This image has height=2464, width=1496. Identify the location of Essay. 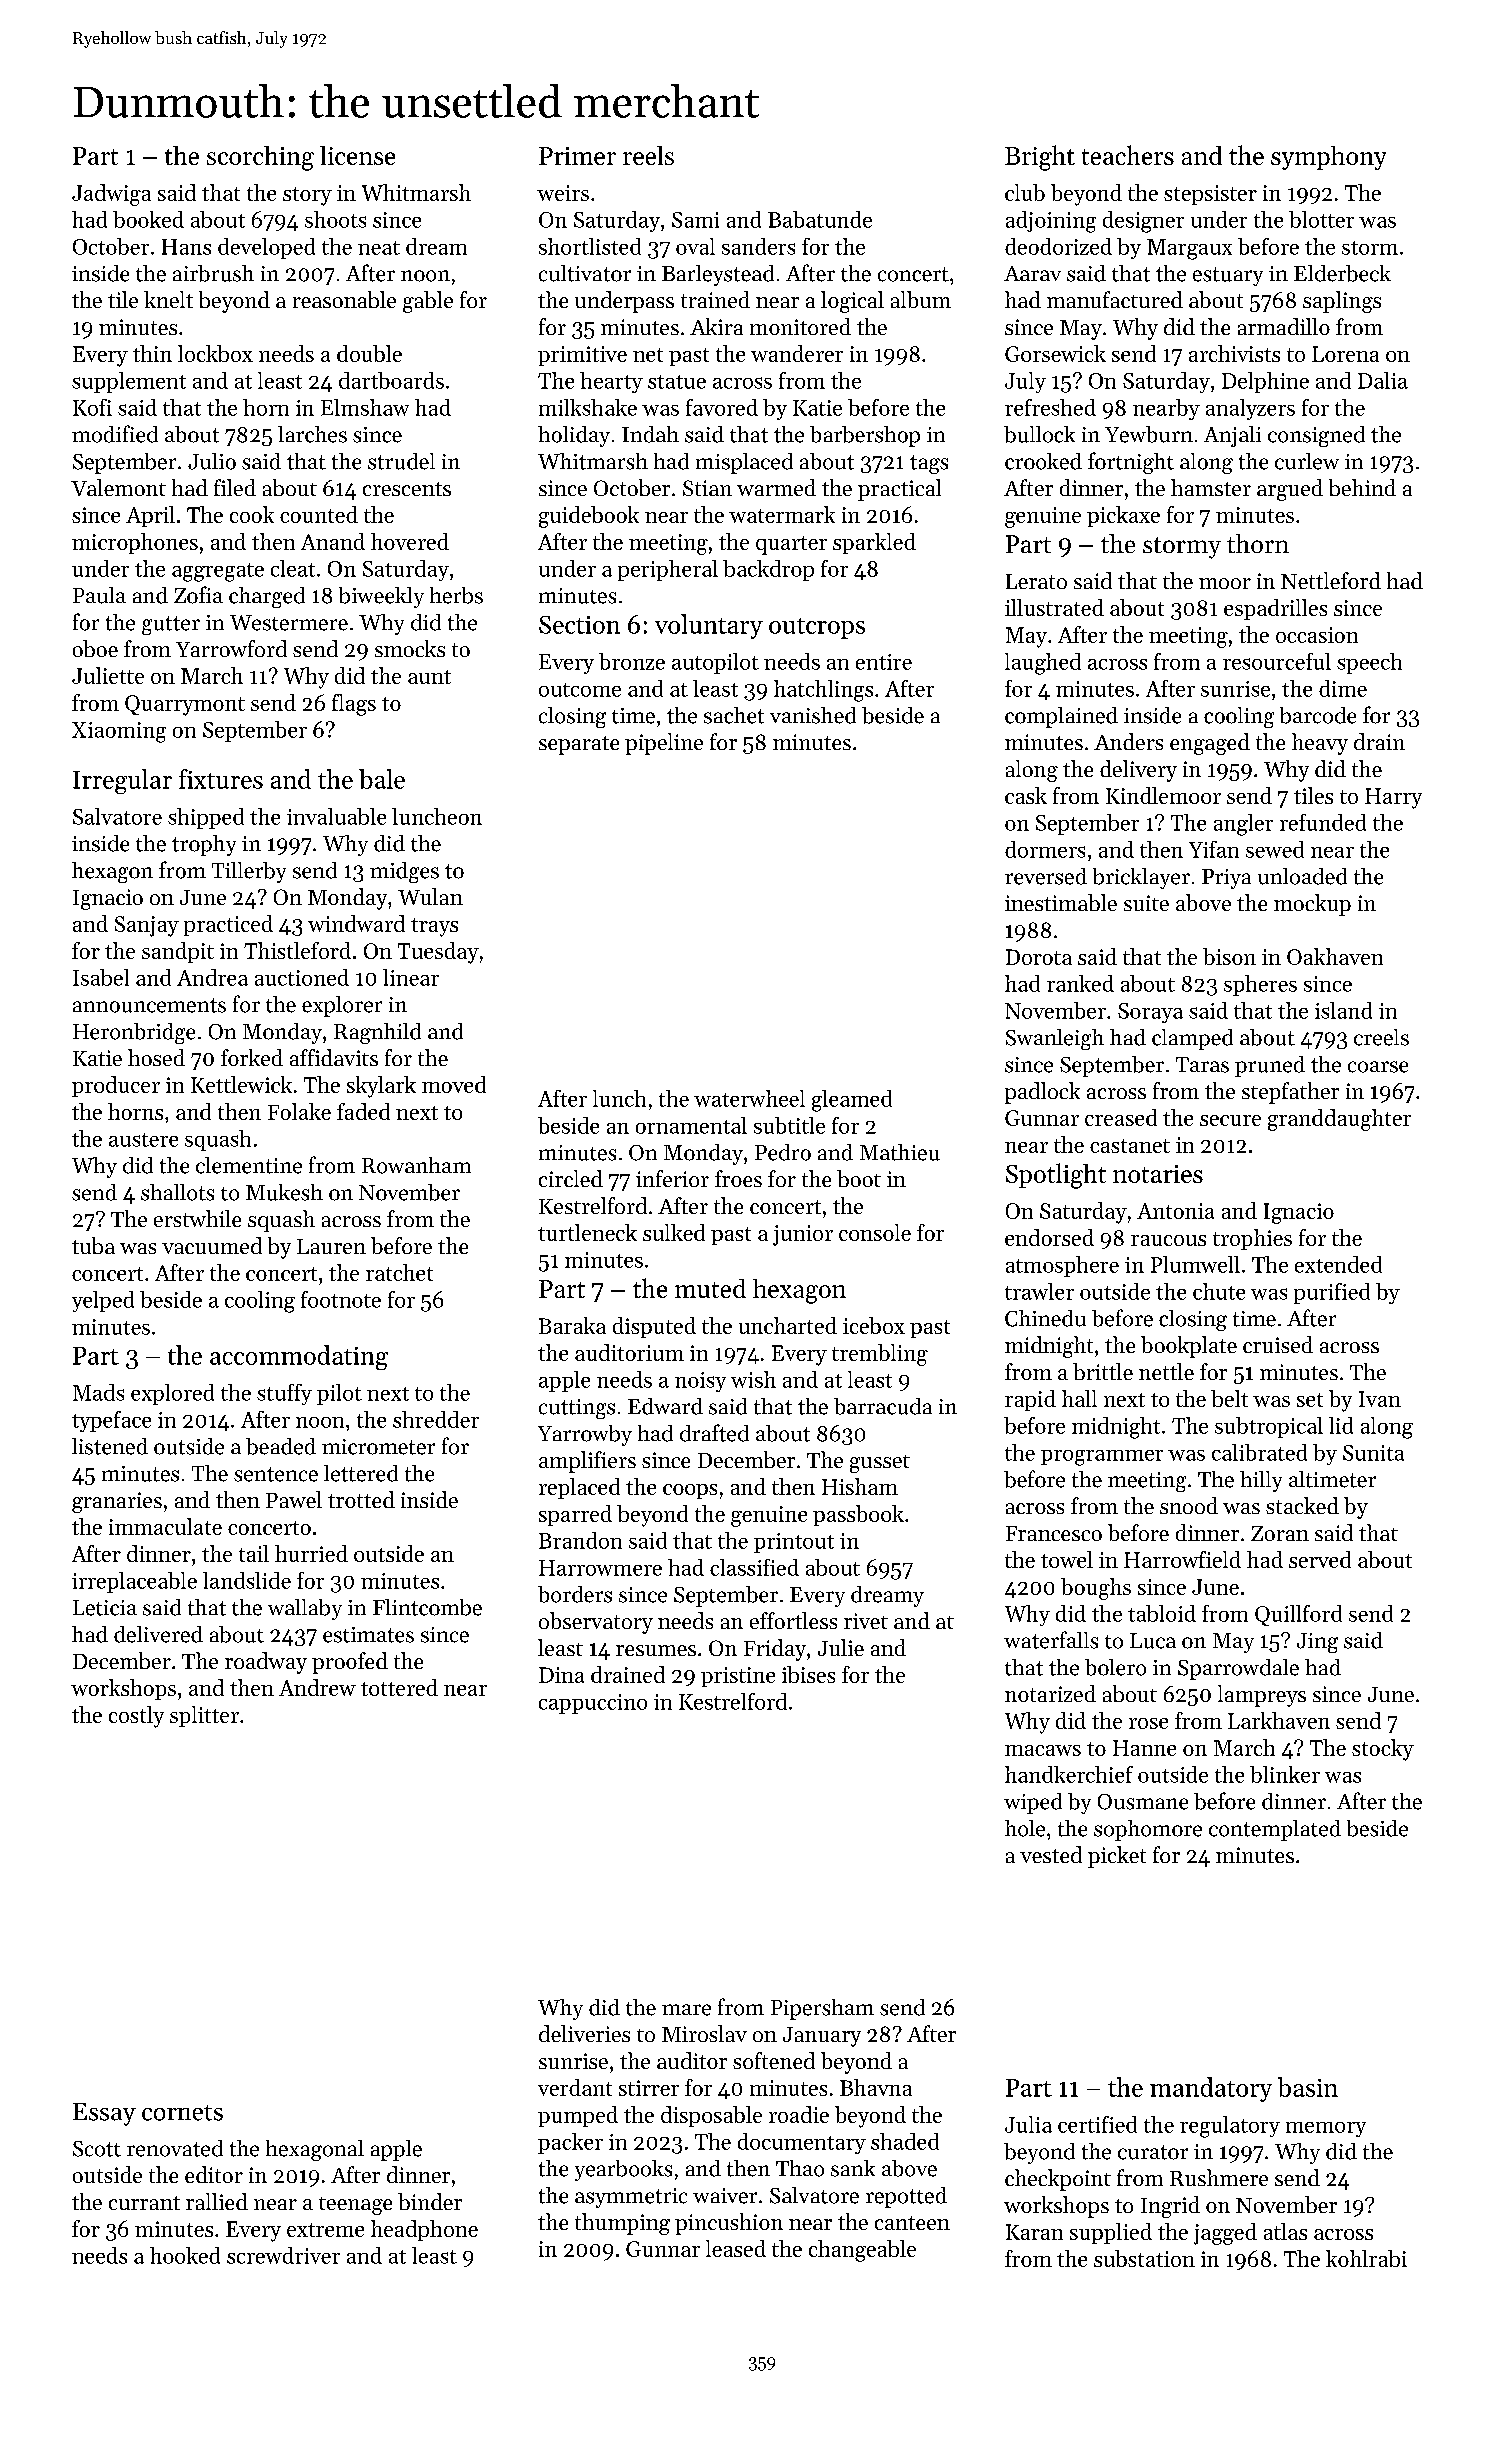
(104, 2114).
